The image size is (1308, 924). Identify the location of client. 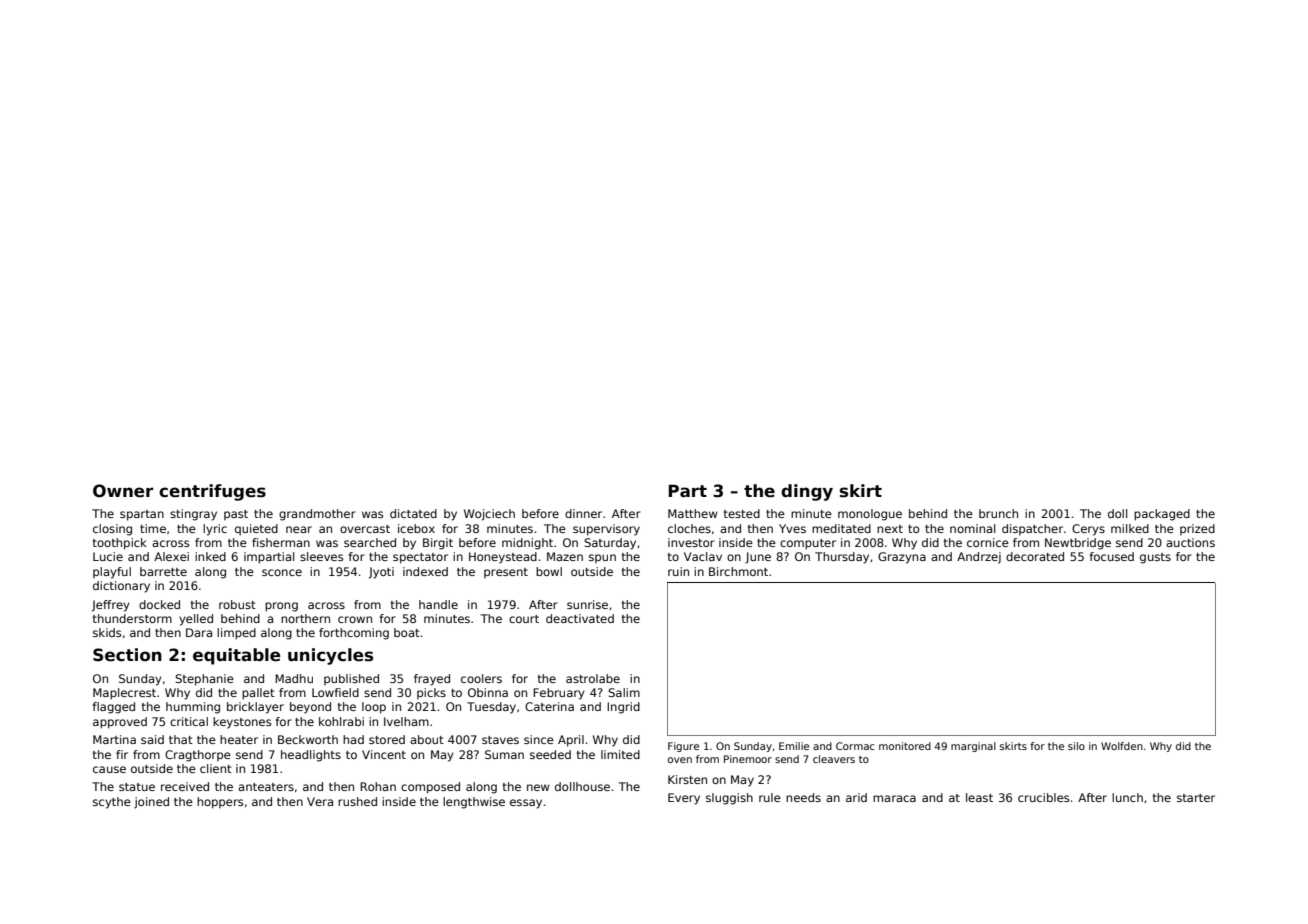
(216, 768).
